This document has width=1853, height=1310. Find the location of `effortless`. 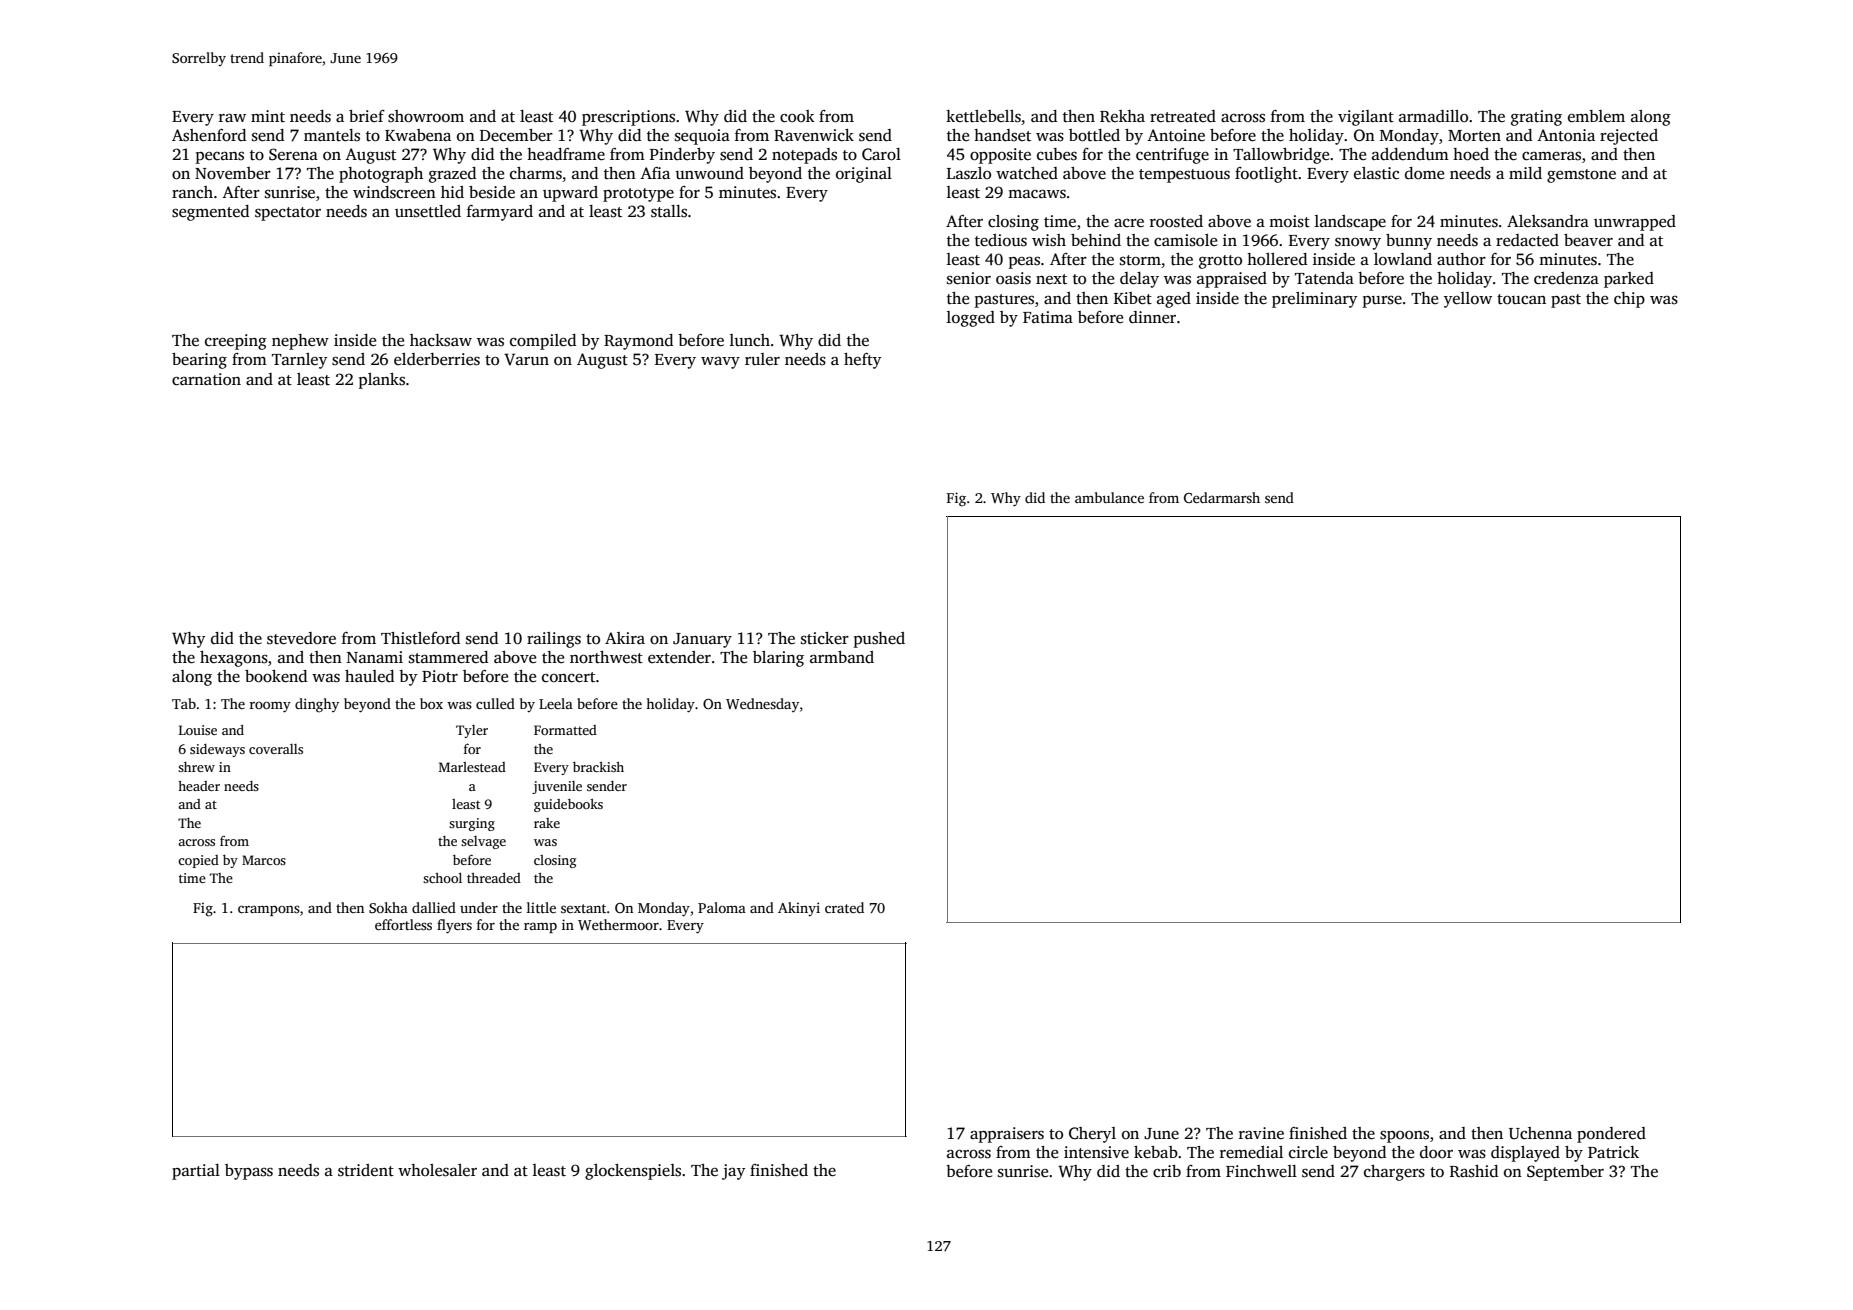

effortless is located at coordinates (403, 924).
